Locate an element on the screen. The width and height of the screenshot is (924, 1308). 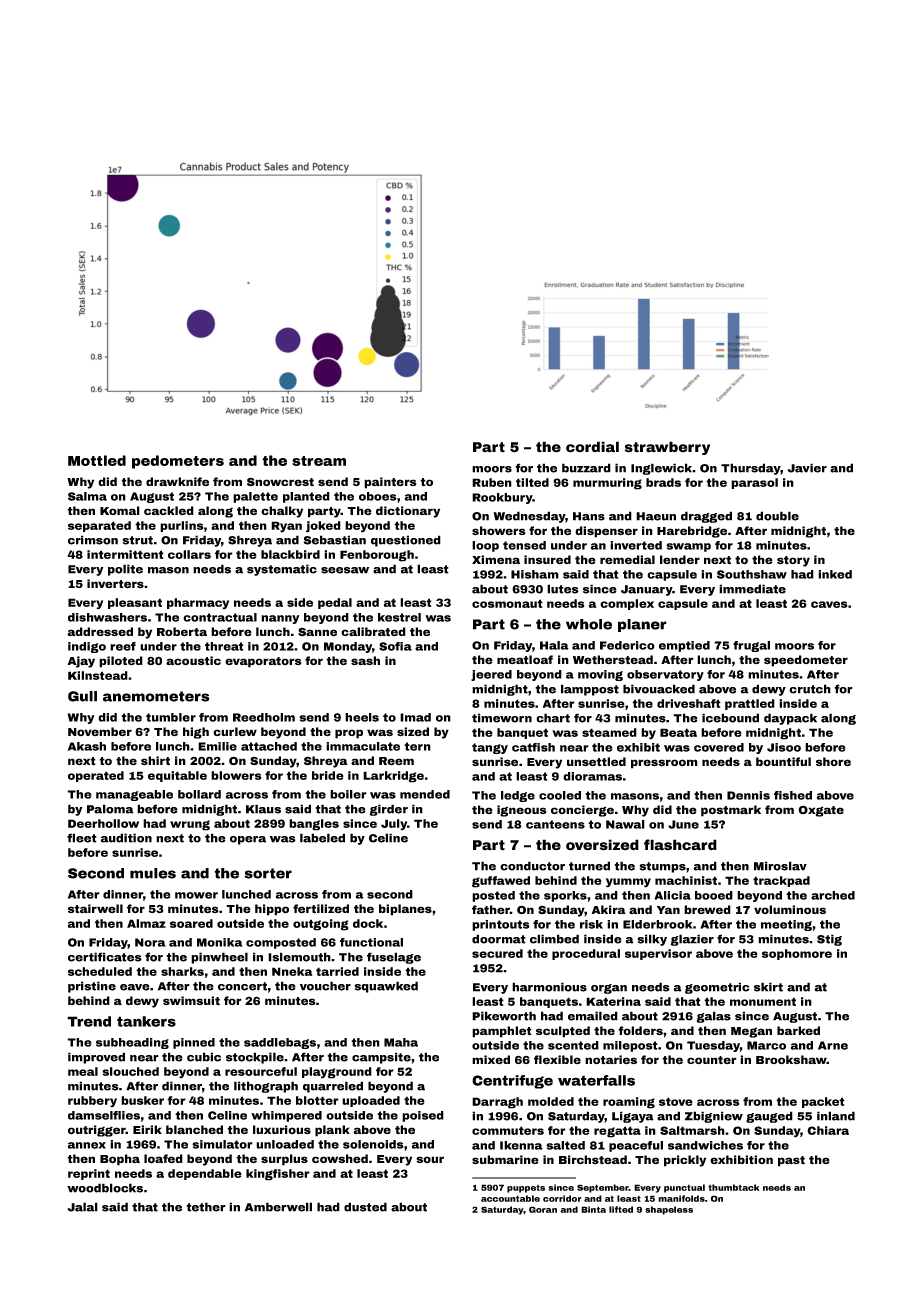
salted is located at coordinates (565, 1145).
